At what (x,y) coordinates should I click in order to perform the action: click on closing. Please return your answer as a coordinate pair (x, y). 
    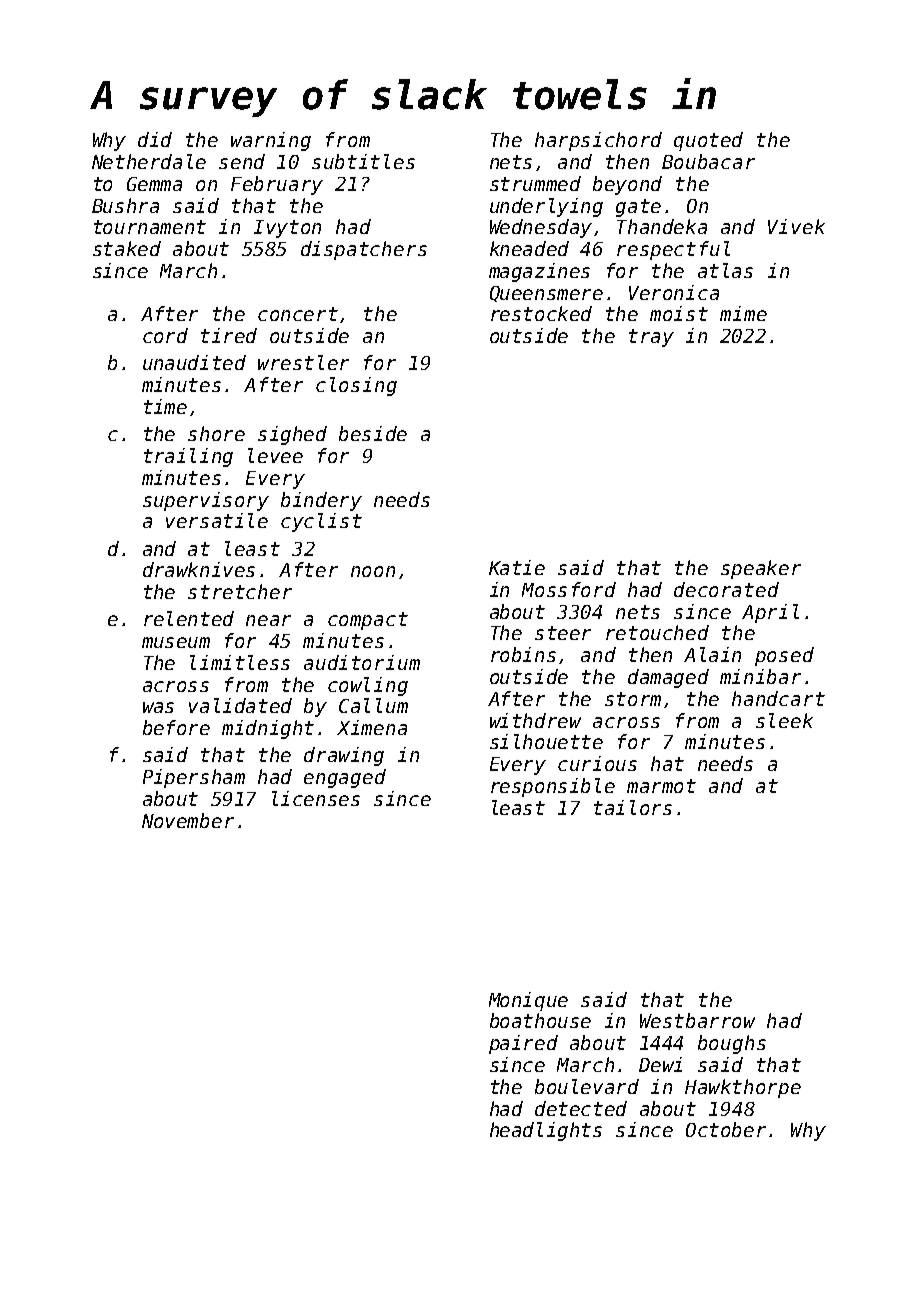
    Looking at the image, I should click on (356, 386).
